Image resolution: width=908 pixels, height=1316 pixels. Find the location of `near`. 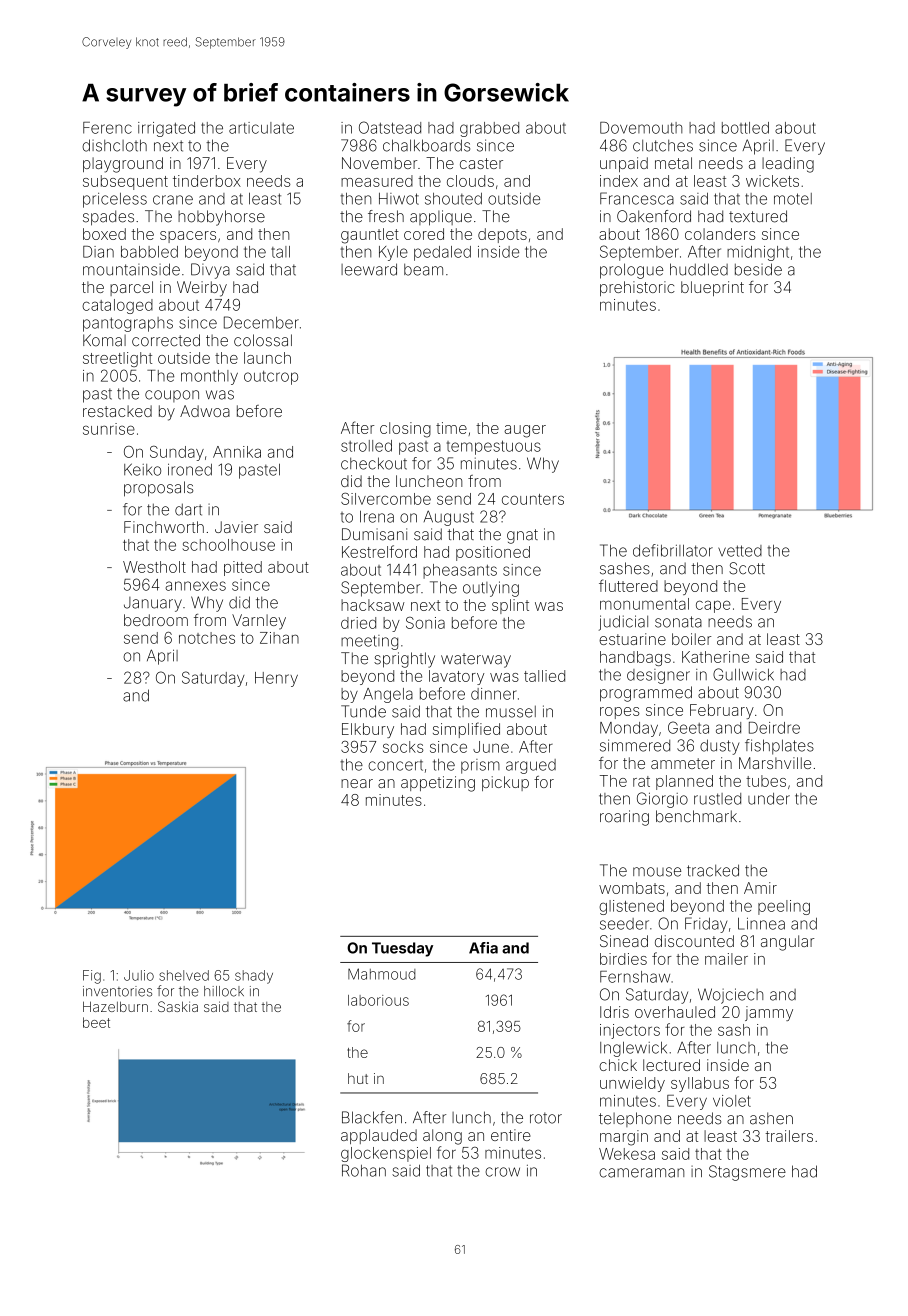

near is located at coordinates (357, 783).
